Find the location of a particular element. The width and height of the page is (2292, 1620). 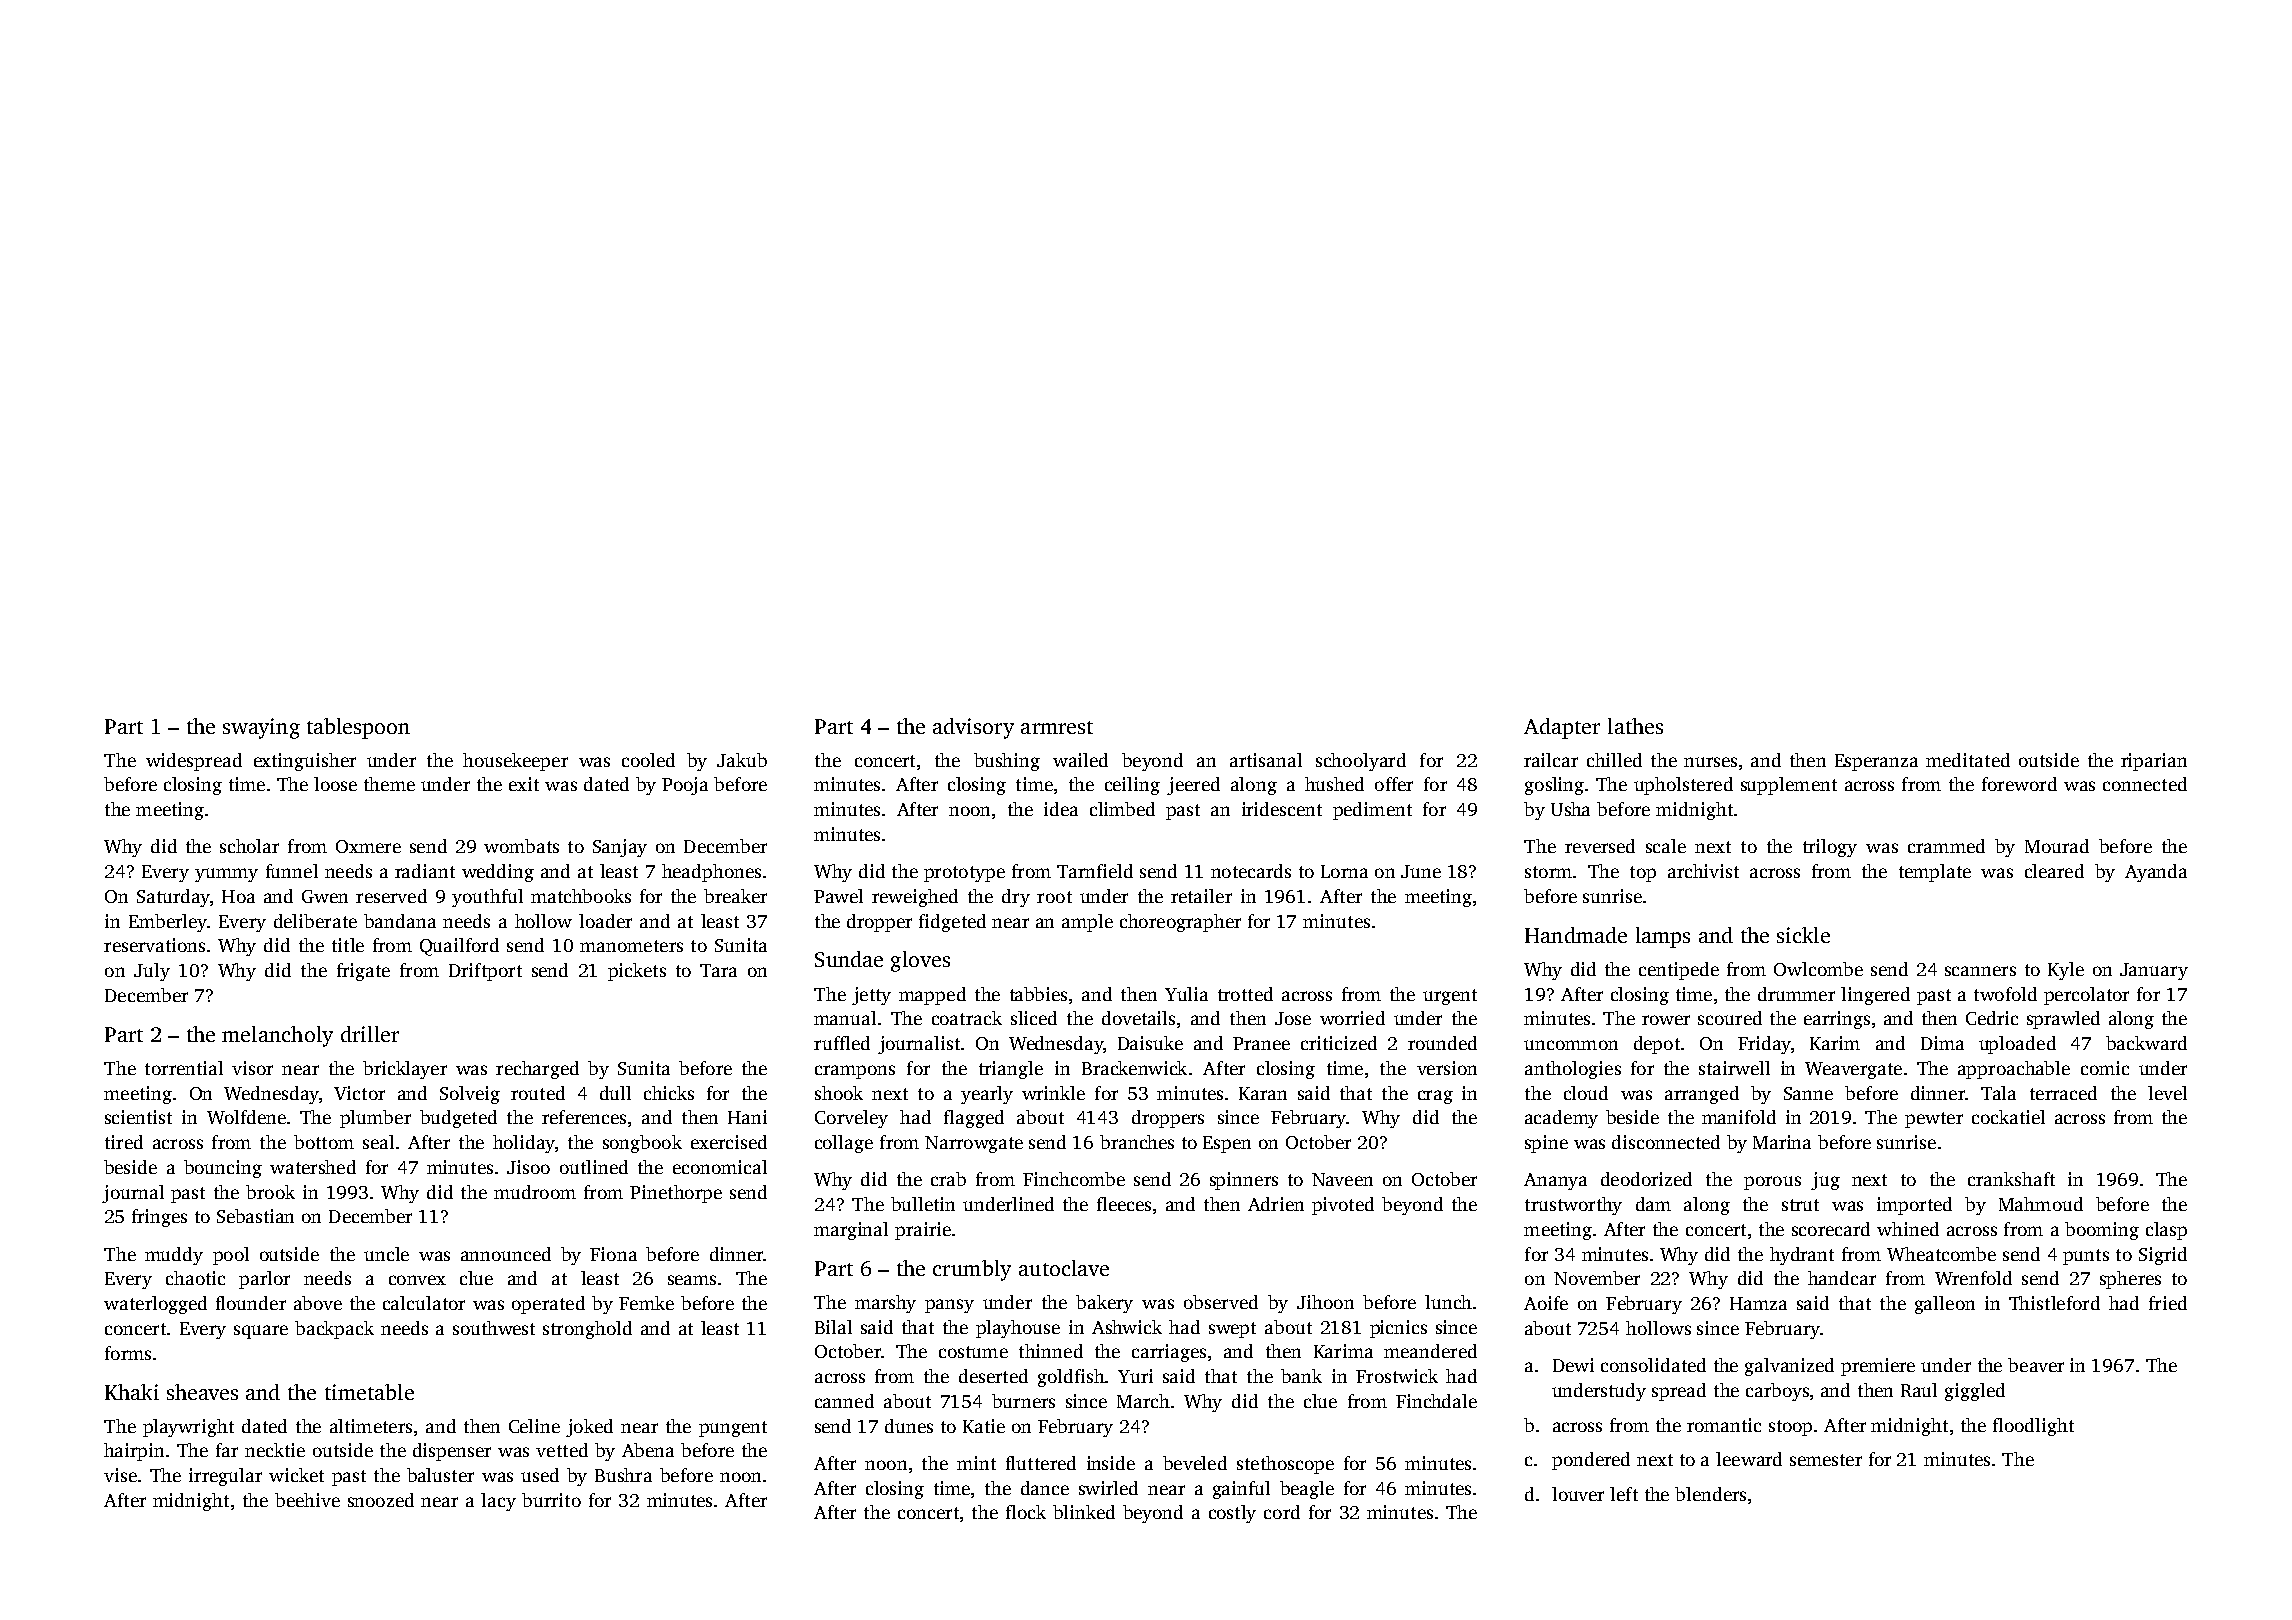

Handmade is located at coordinates (1576, 935).
